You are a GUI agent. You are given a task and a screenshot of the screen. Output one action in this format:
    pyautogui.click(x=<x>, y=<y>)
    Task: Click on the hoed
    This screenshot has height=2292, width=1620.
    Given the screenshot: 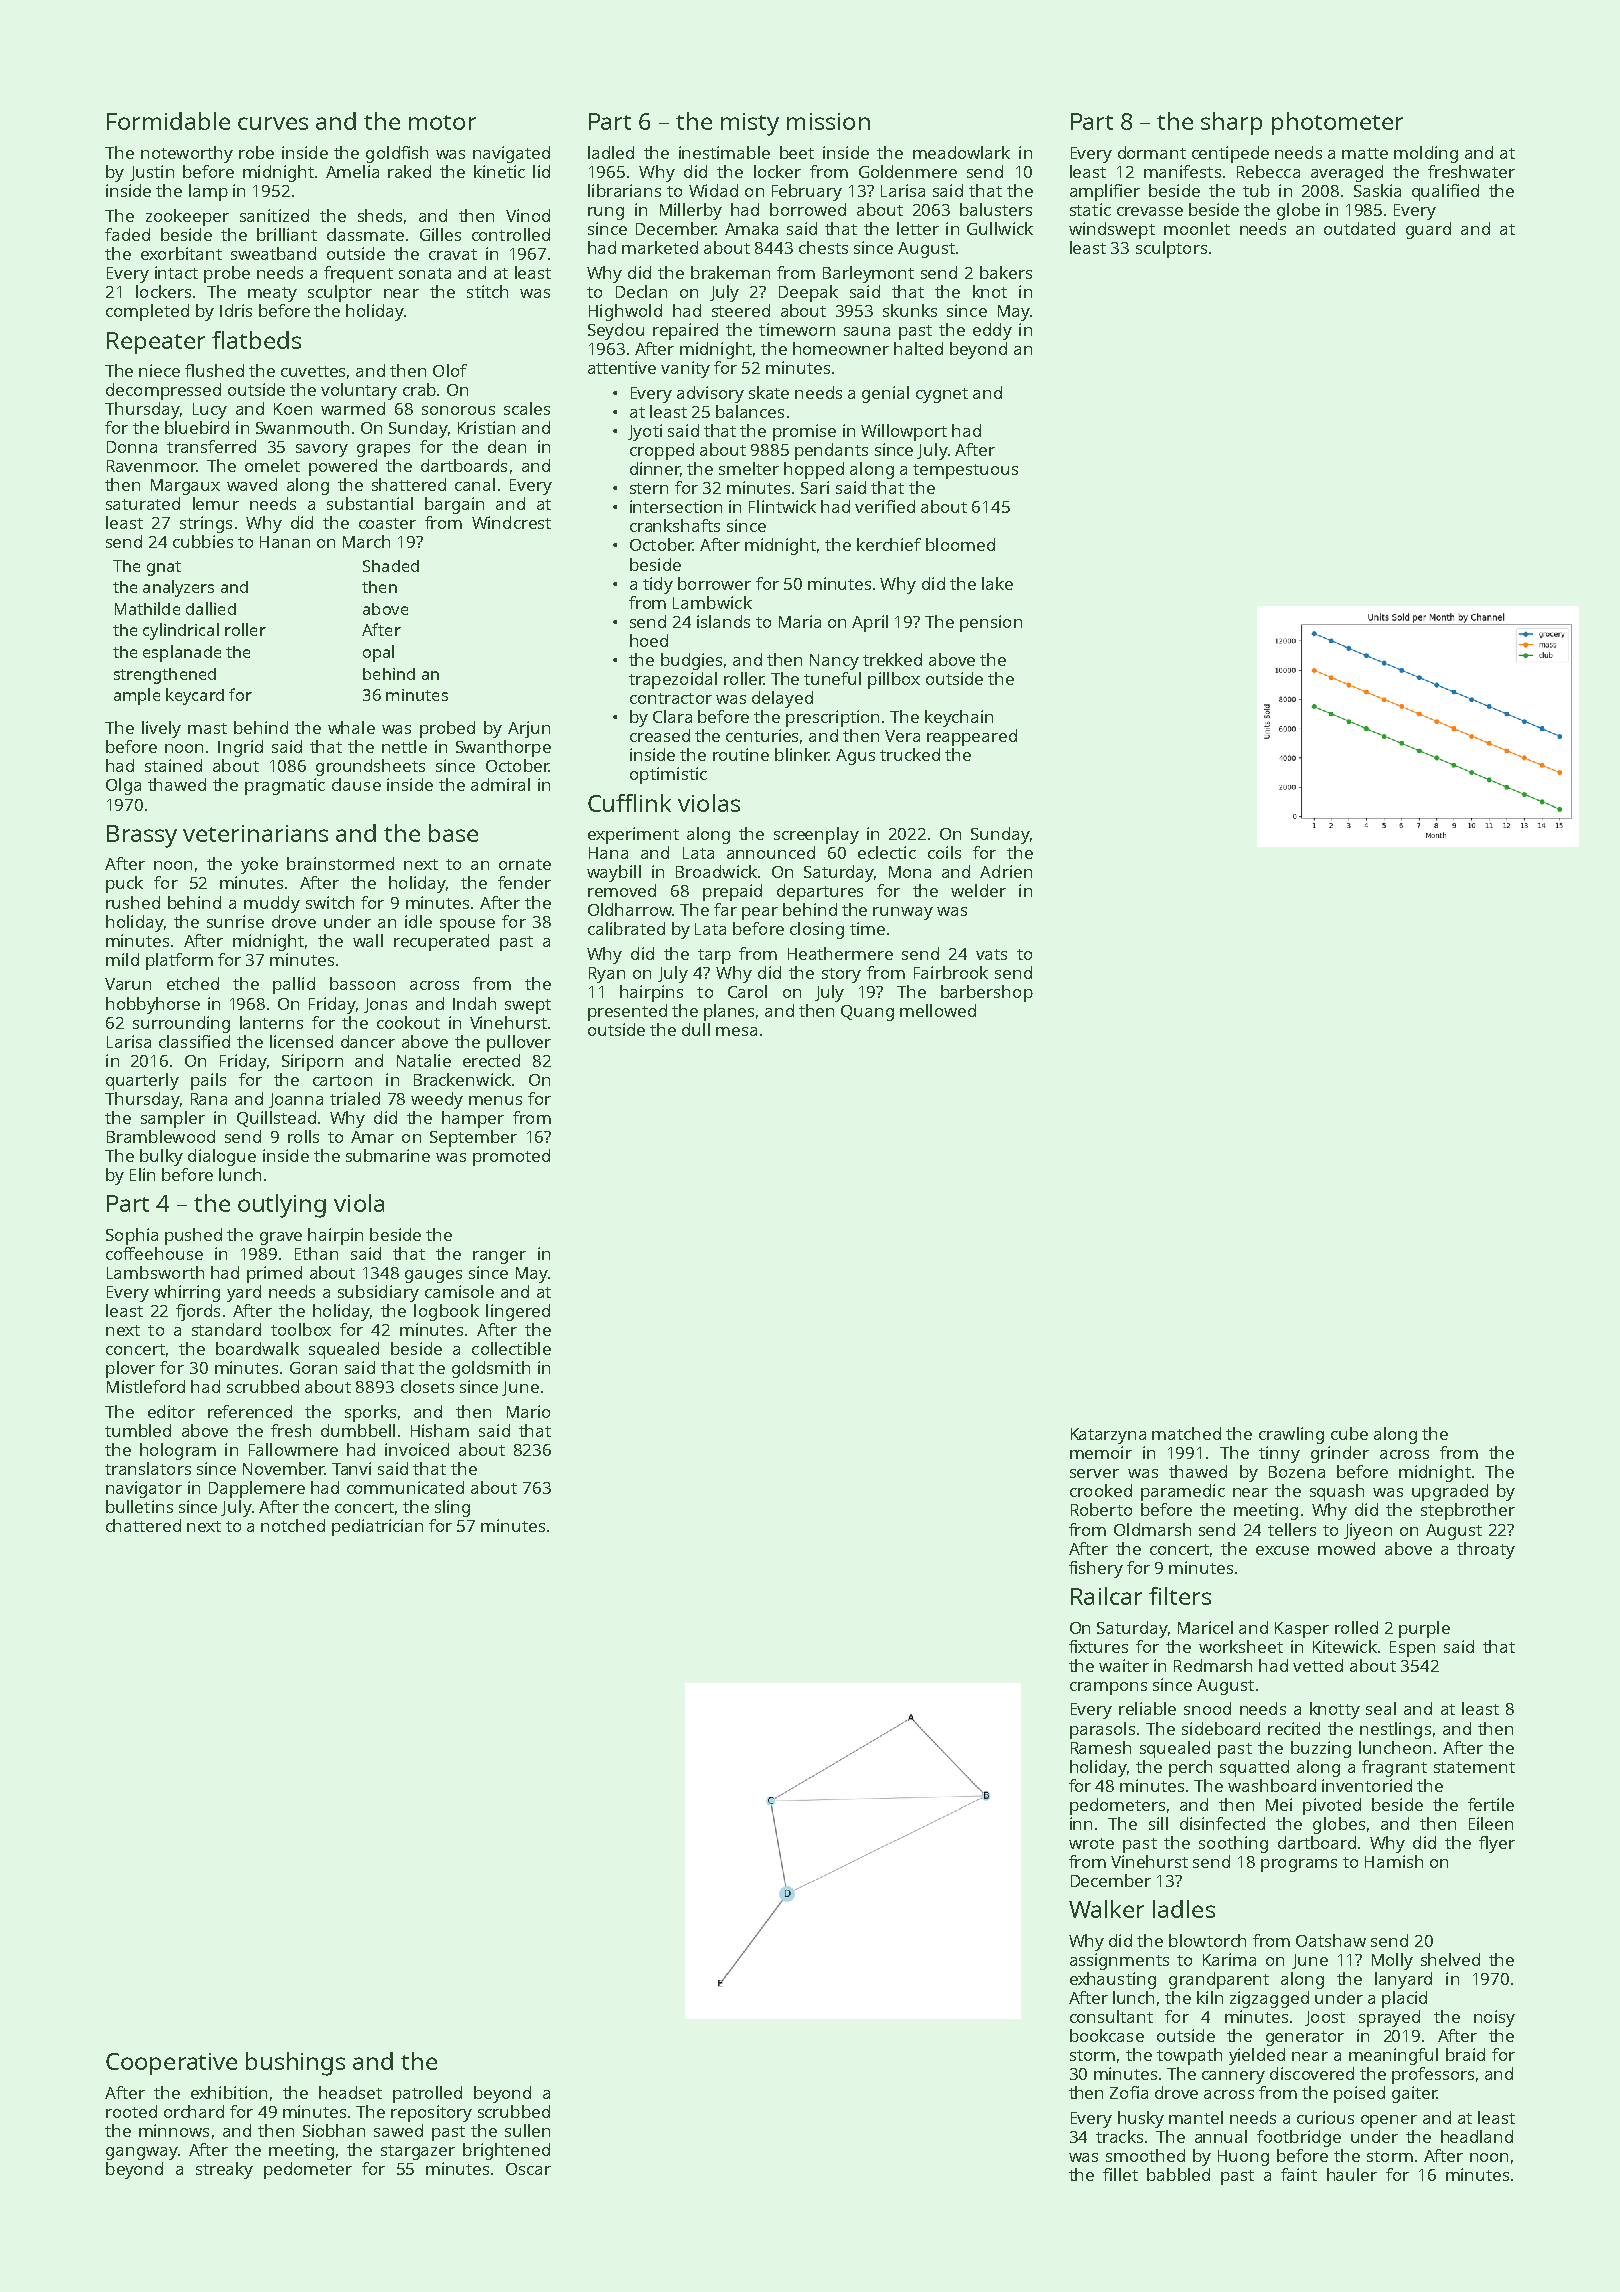 What is the action you would take?
    pyautogui.click(x=649, y=640)
